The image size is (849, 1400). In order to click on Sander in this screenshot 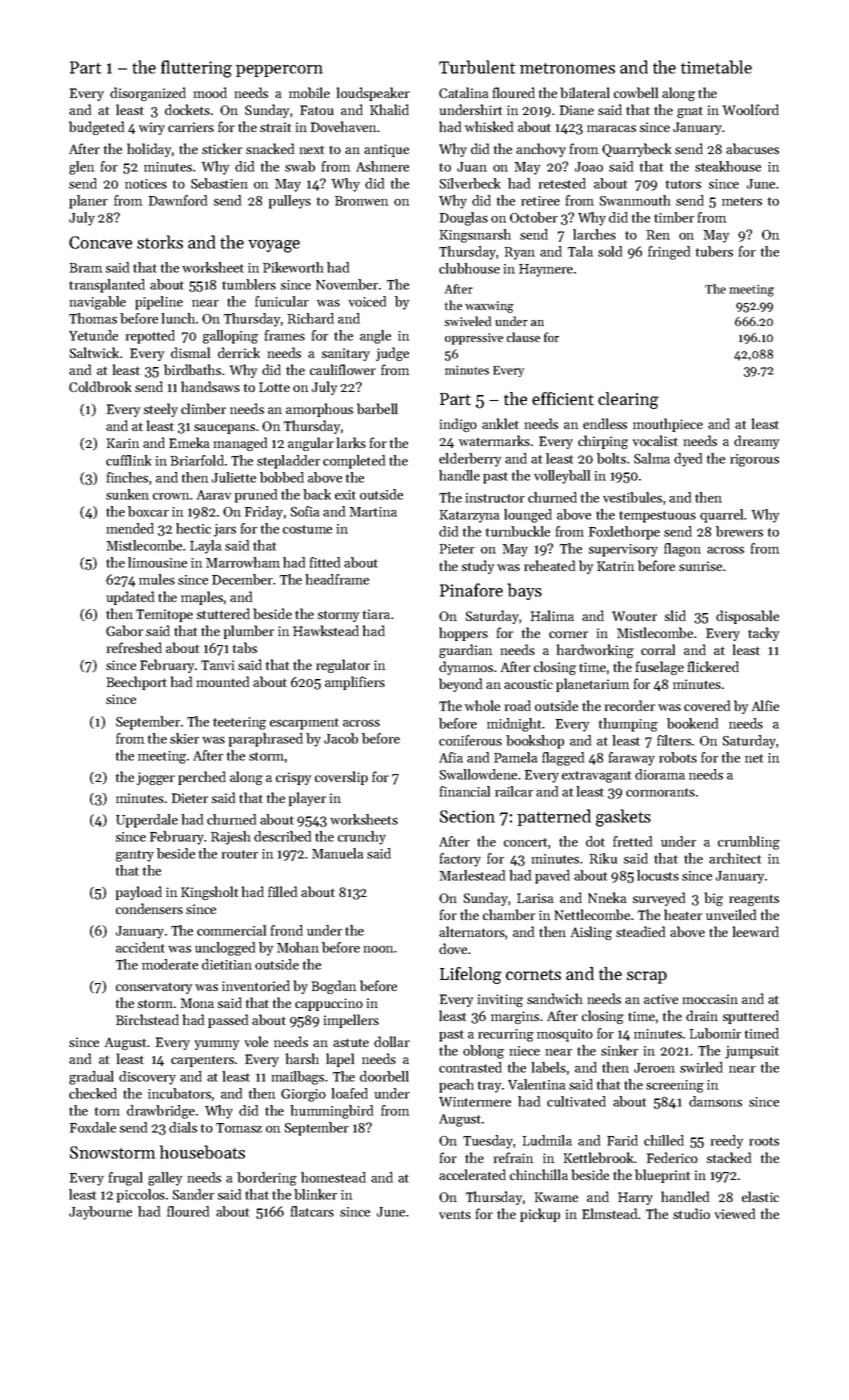, I will do `click(193, 1194)`.
